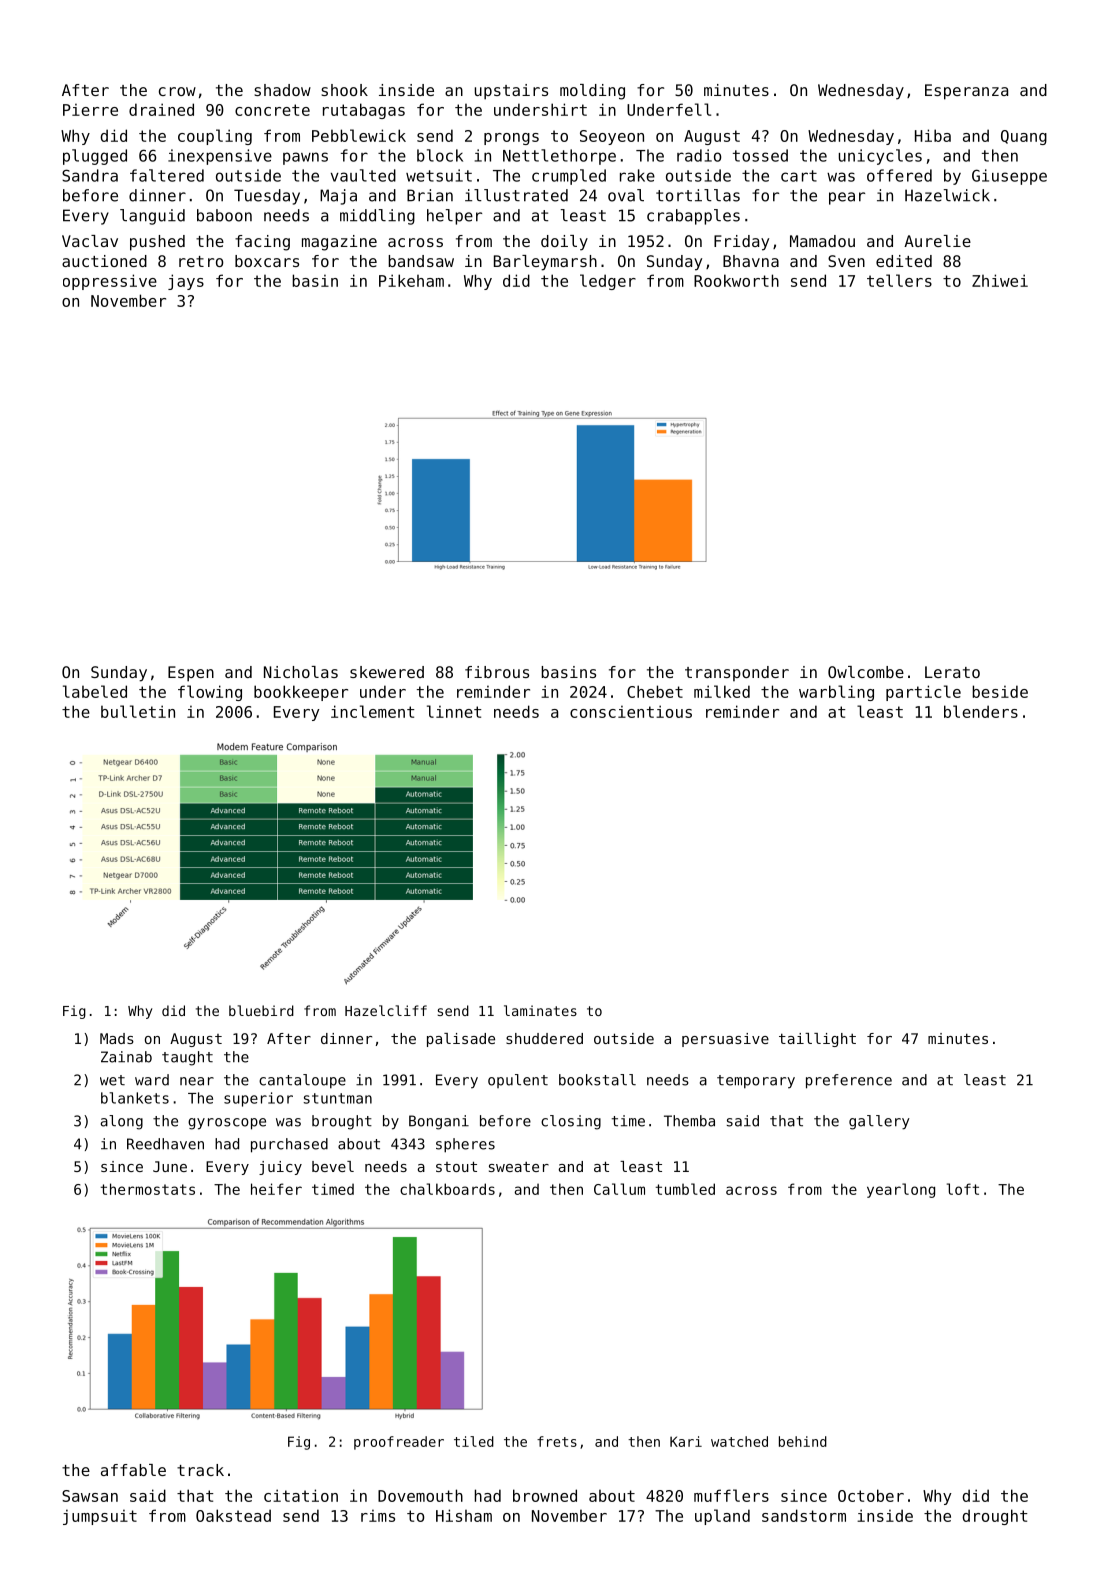  What do you see at coordinates (301, 672) in the screenshot?
I see `Nicholas` at bounding box center [301, 672].
